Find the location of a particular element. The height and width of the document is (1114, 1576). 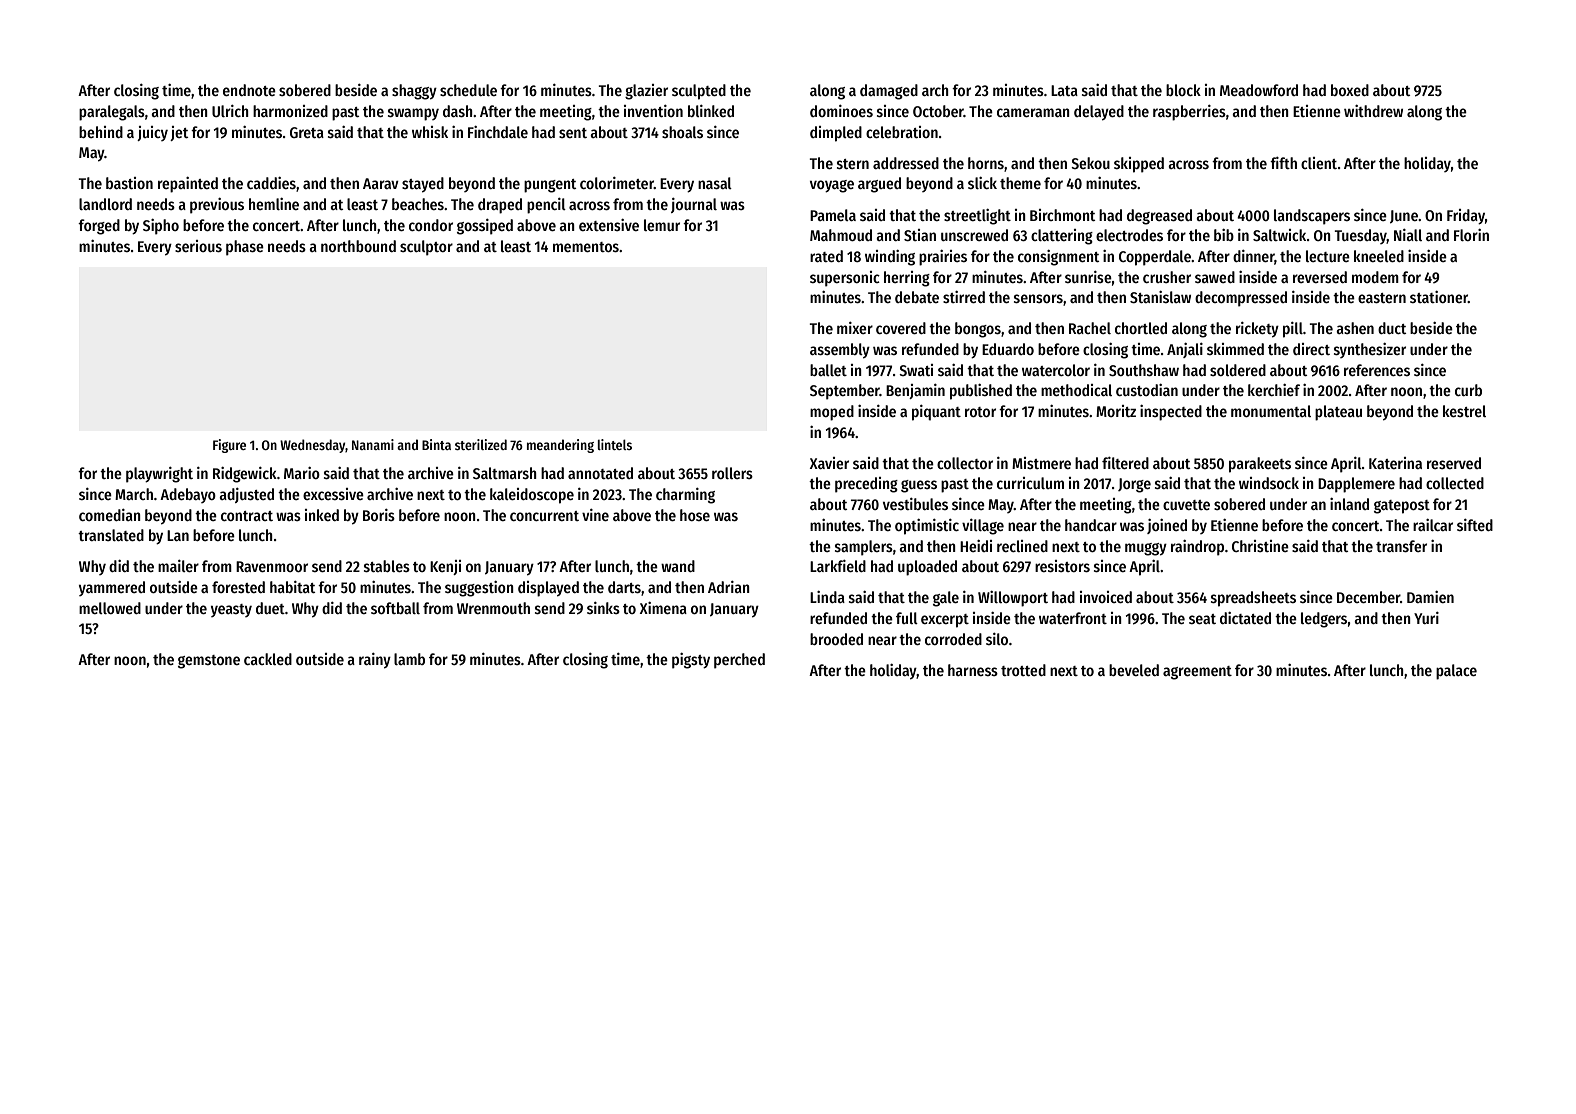

forged is located at coordinates (99, 227).
